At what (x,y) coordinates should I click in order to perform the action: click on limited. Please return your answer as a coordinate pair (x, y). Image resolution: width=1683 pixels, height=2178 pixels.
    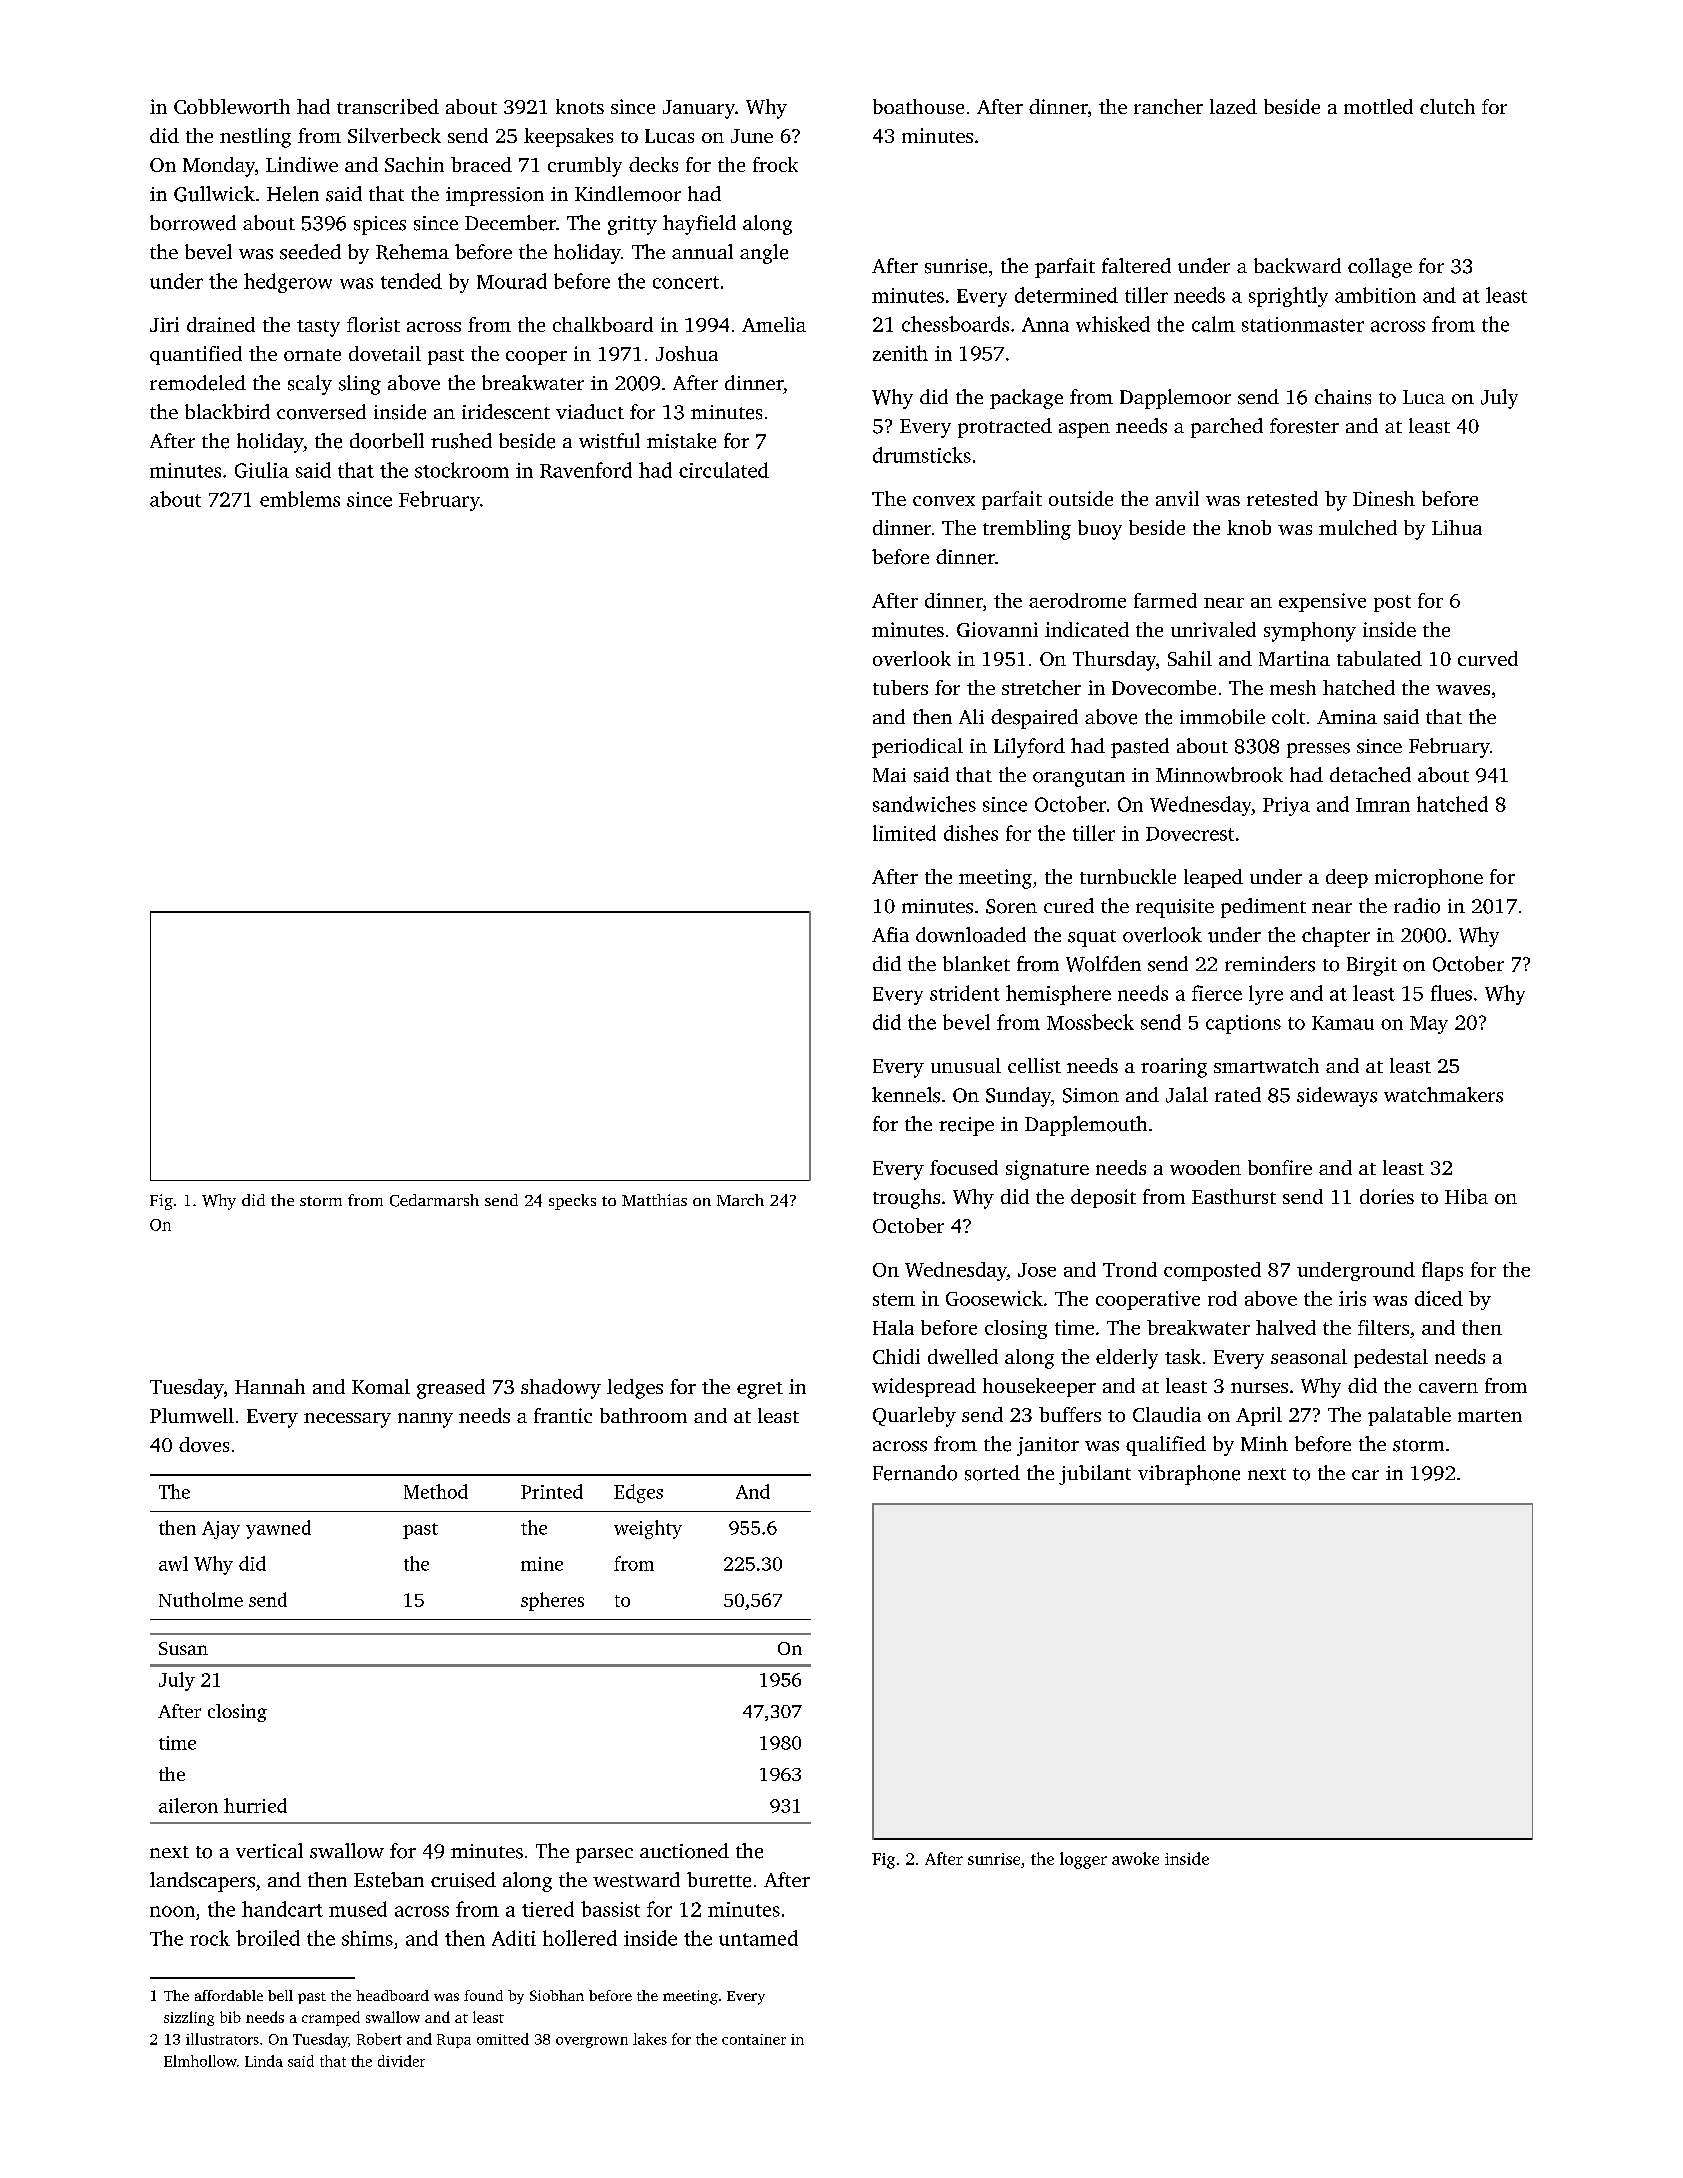
    Looking at the image, I should click on (904, 833).
